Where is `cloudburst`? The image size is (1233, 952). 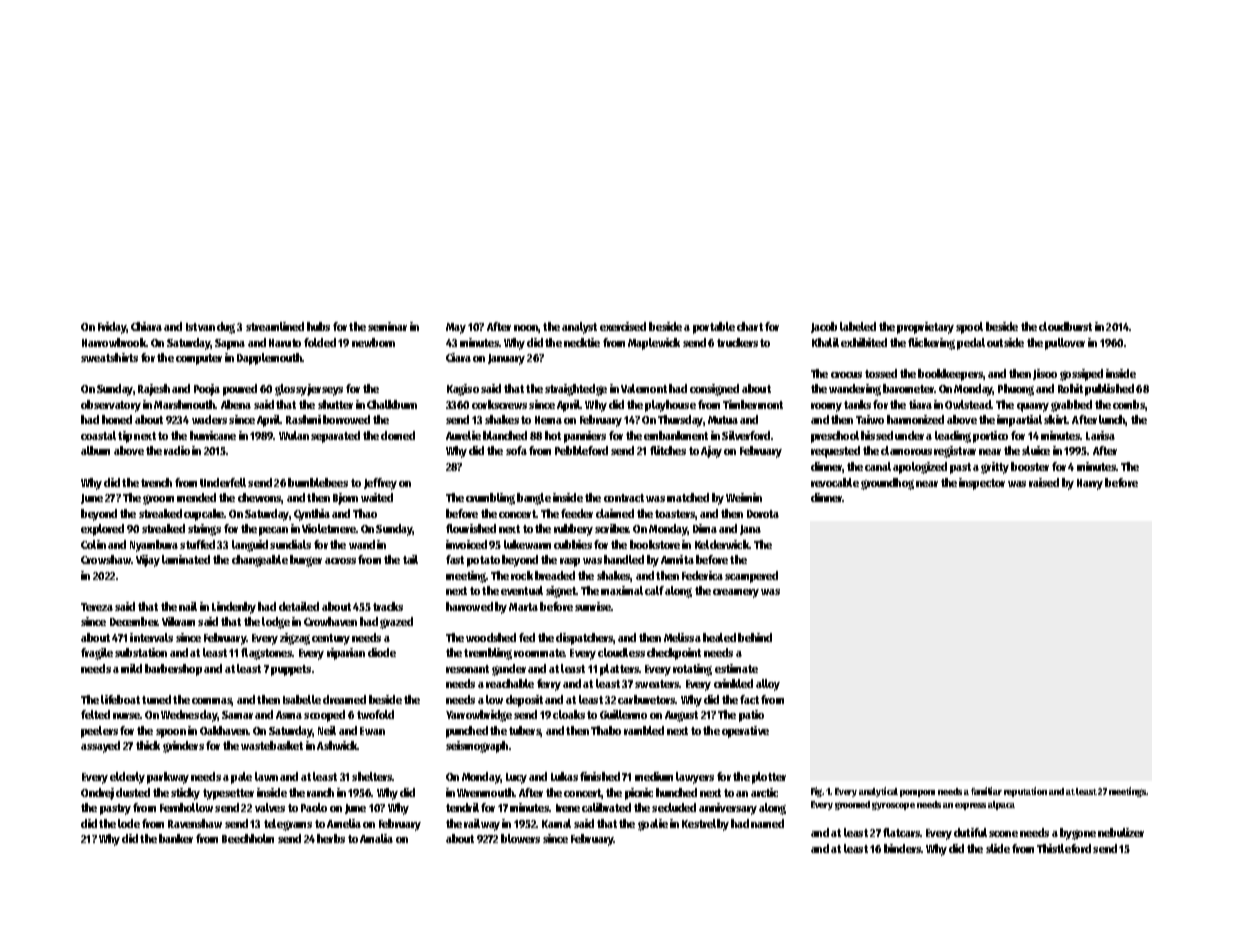
cloudburst is located at coordinates (1065, 326).
